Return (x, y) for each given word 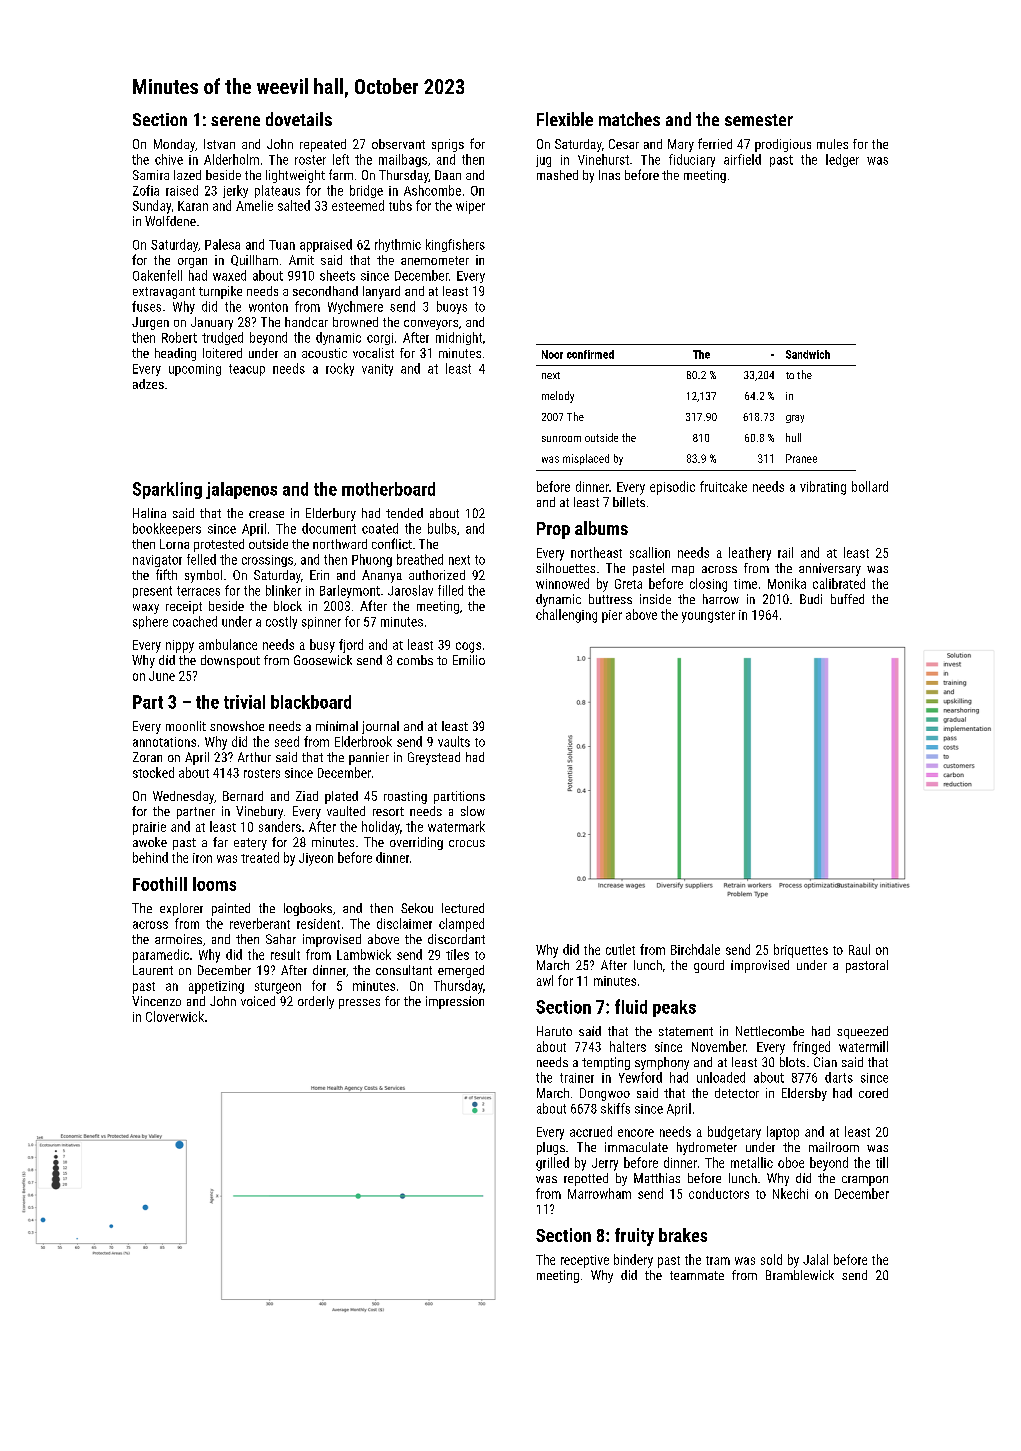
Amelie (254, 205)
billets (629, 502)
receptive (585, 1261)
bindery (633, 1261)
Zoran (147, 757)
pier (612, 616)
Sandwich (808, 354)
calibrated (839, 583)
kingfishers (455, 245)
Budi (811, 599)
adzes (148, 384)
